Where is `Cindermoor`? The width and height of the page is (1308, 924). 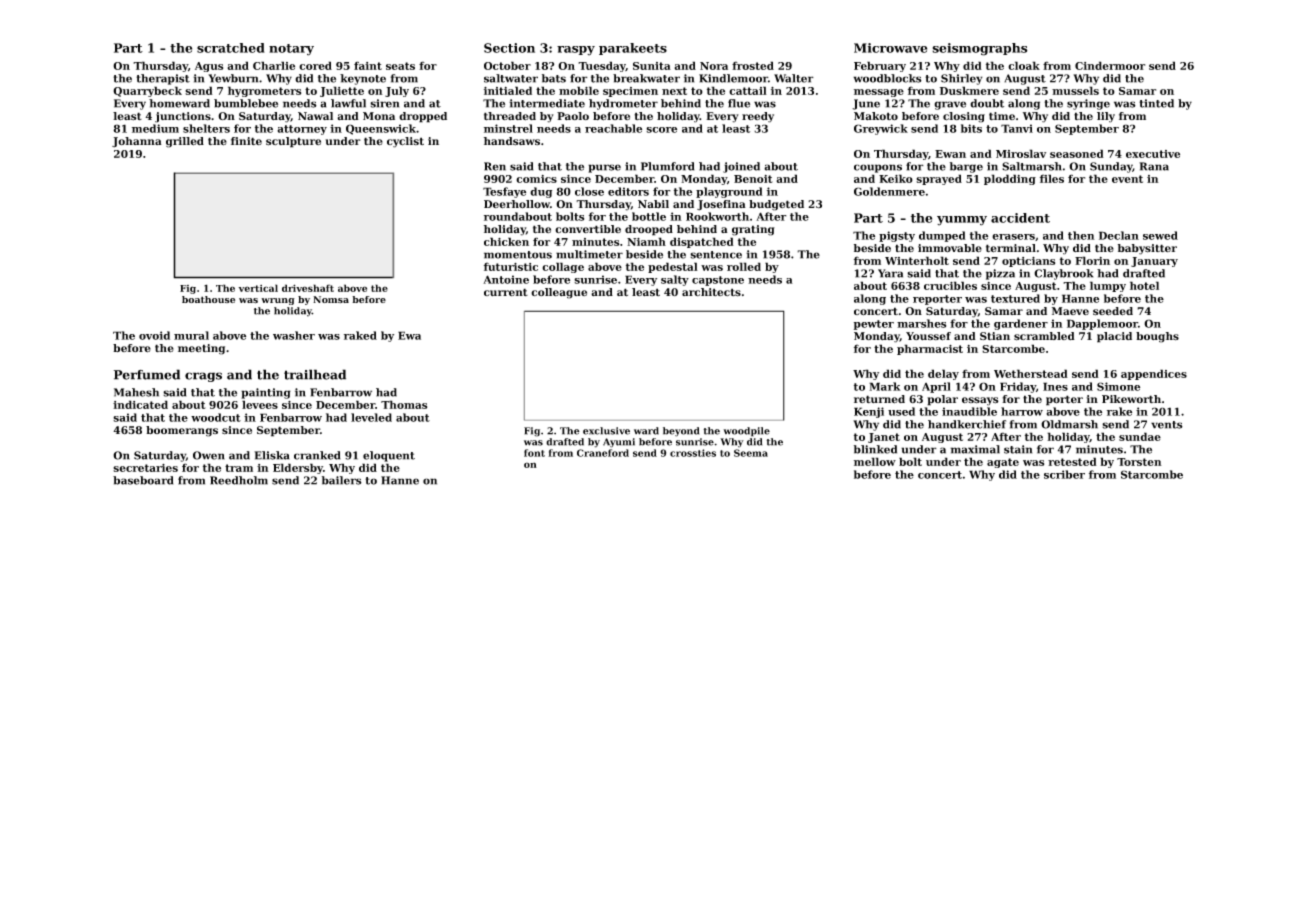 Cindermoor is located at coordinates (1110, 65).
